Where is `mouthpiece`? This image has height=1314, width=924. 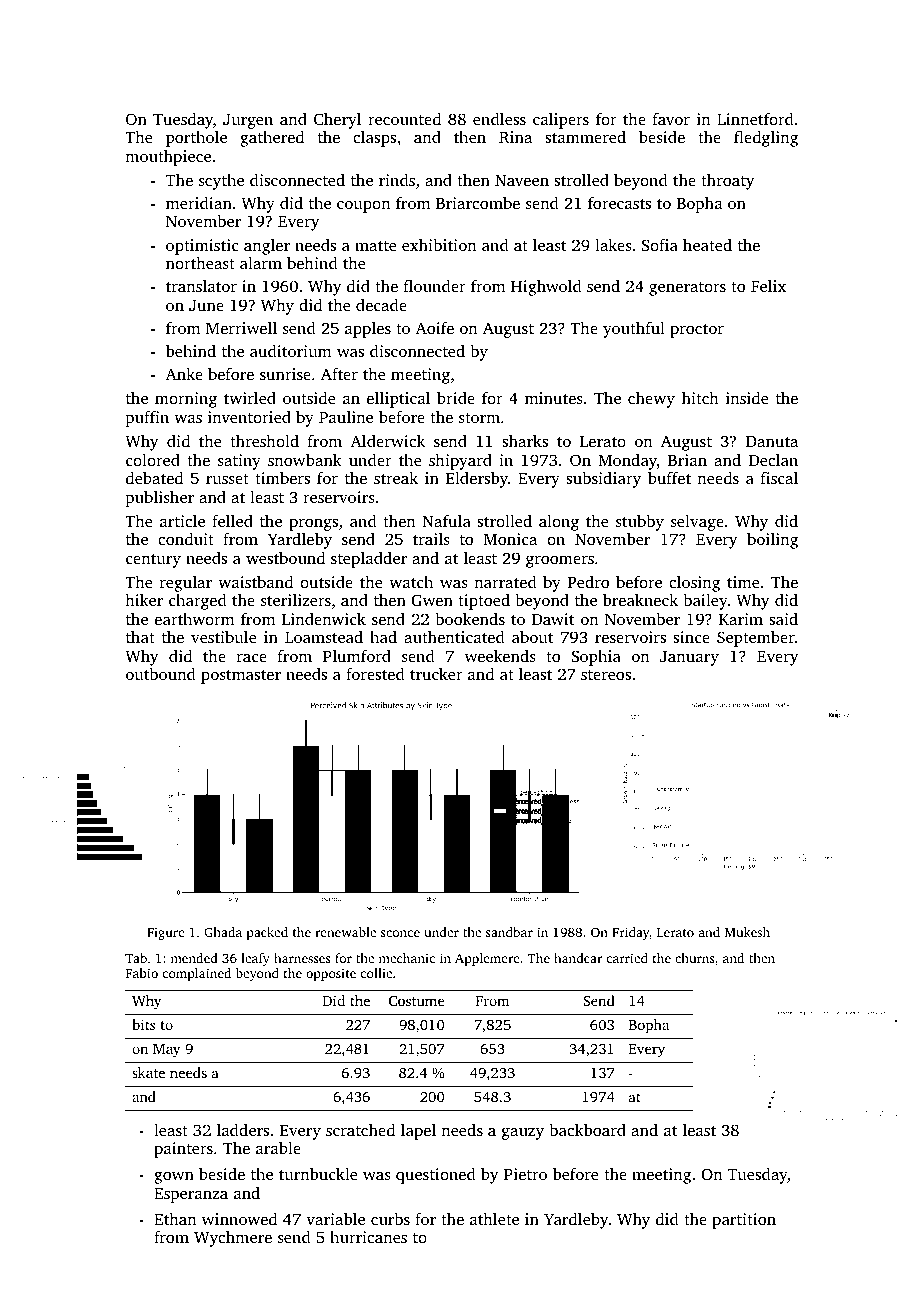
mouthpiece is located at coordinates (168, 158).
